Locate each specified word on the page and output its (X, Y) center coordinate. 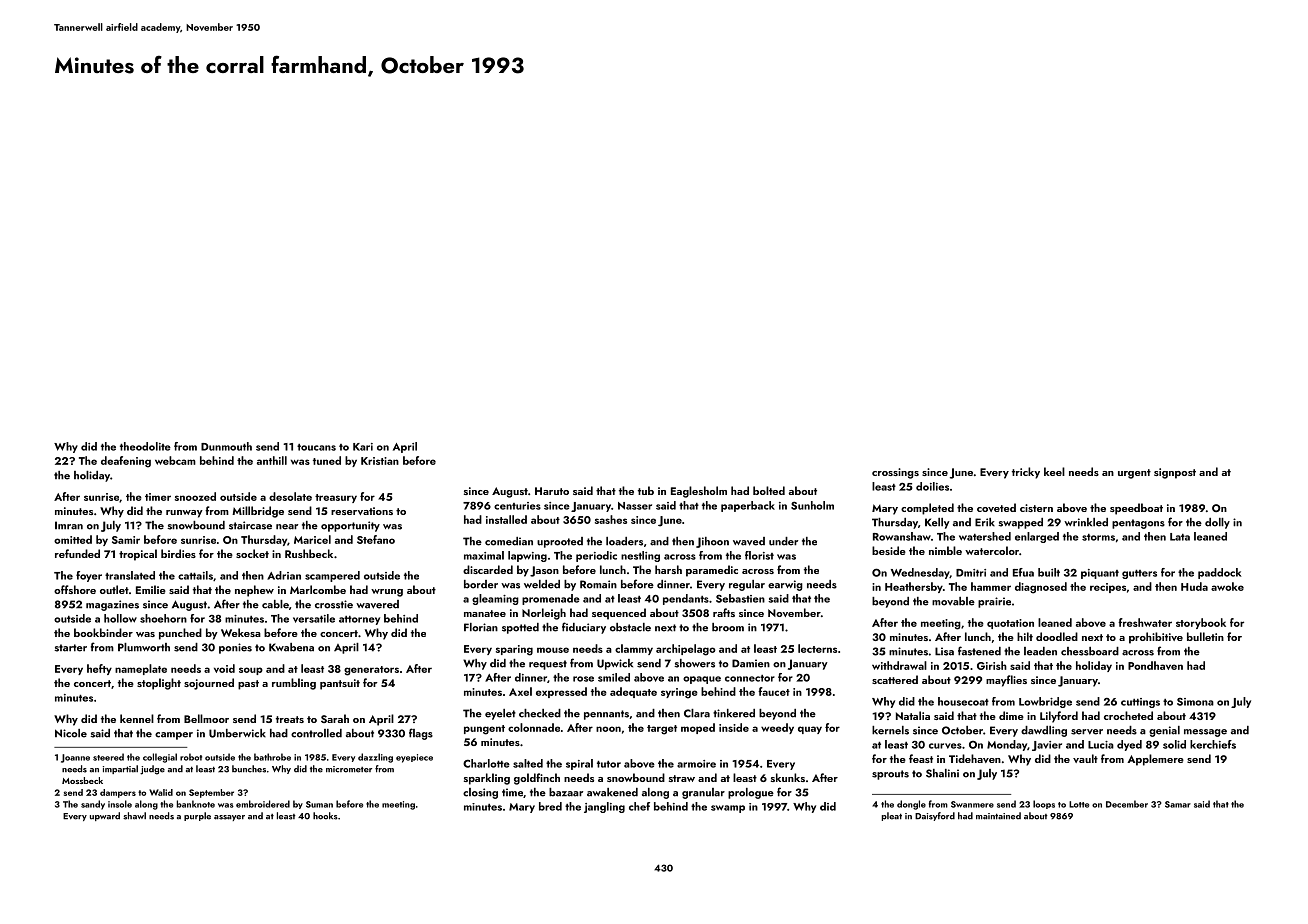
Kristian (380, 461)
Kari (363, 447)
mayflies (1006, 681)
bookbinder (103, 632)
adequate (633, 692)
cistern (1036, 508)
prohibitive (1156, 638)
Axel (520, 691)
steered (108, 757)
